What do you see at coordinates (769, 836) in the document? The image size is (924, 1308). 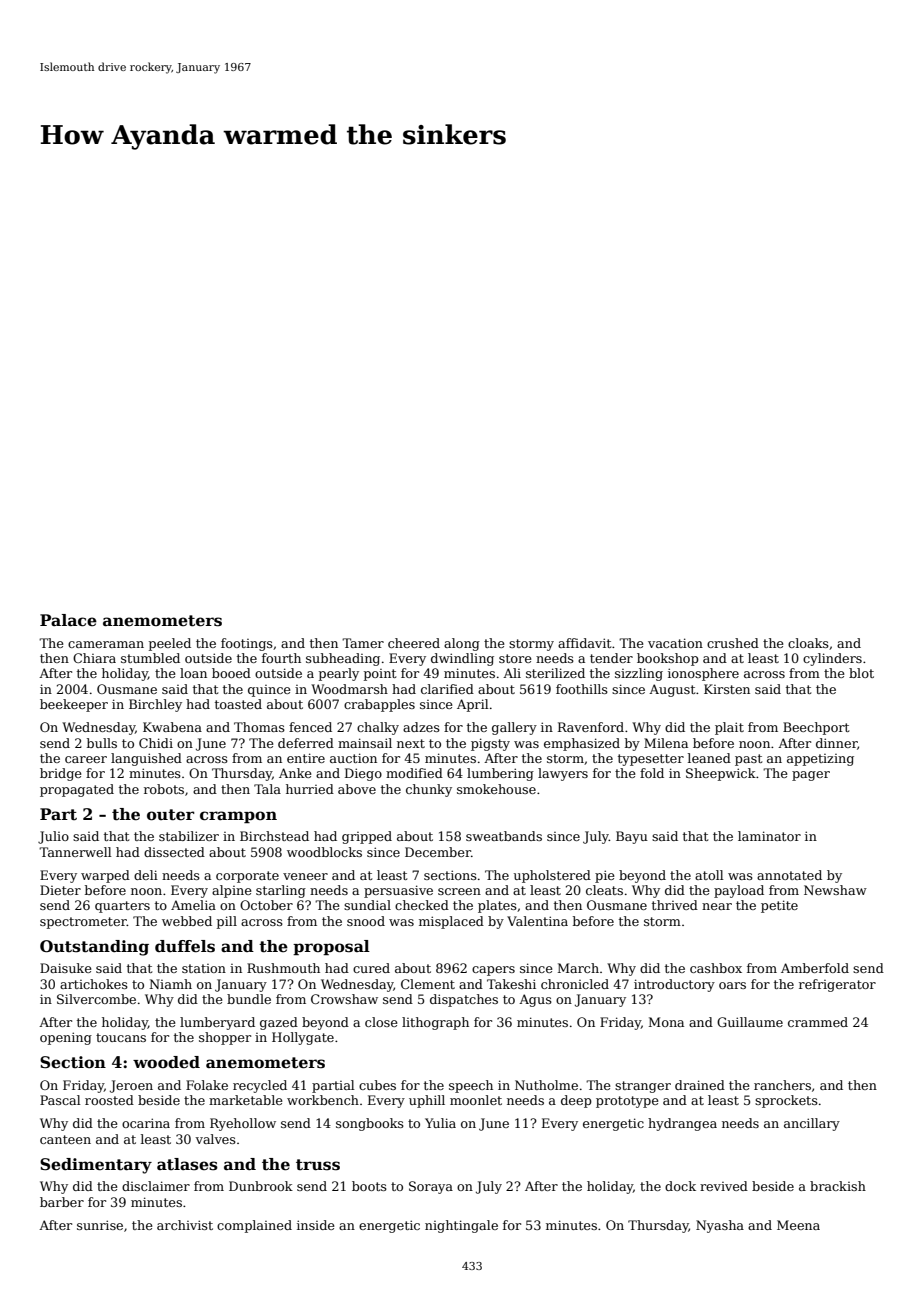 I see `laminator` at bounding box center [769, 836].
